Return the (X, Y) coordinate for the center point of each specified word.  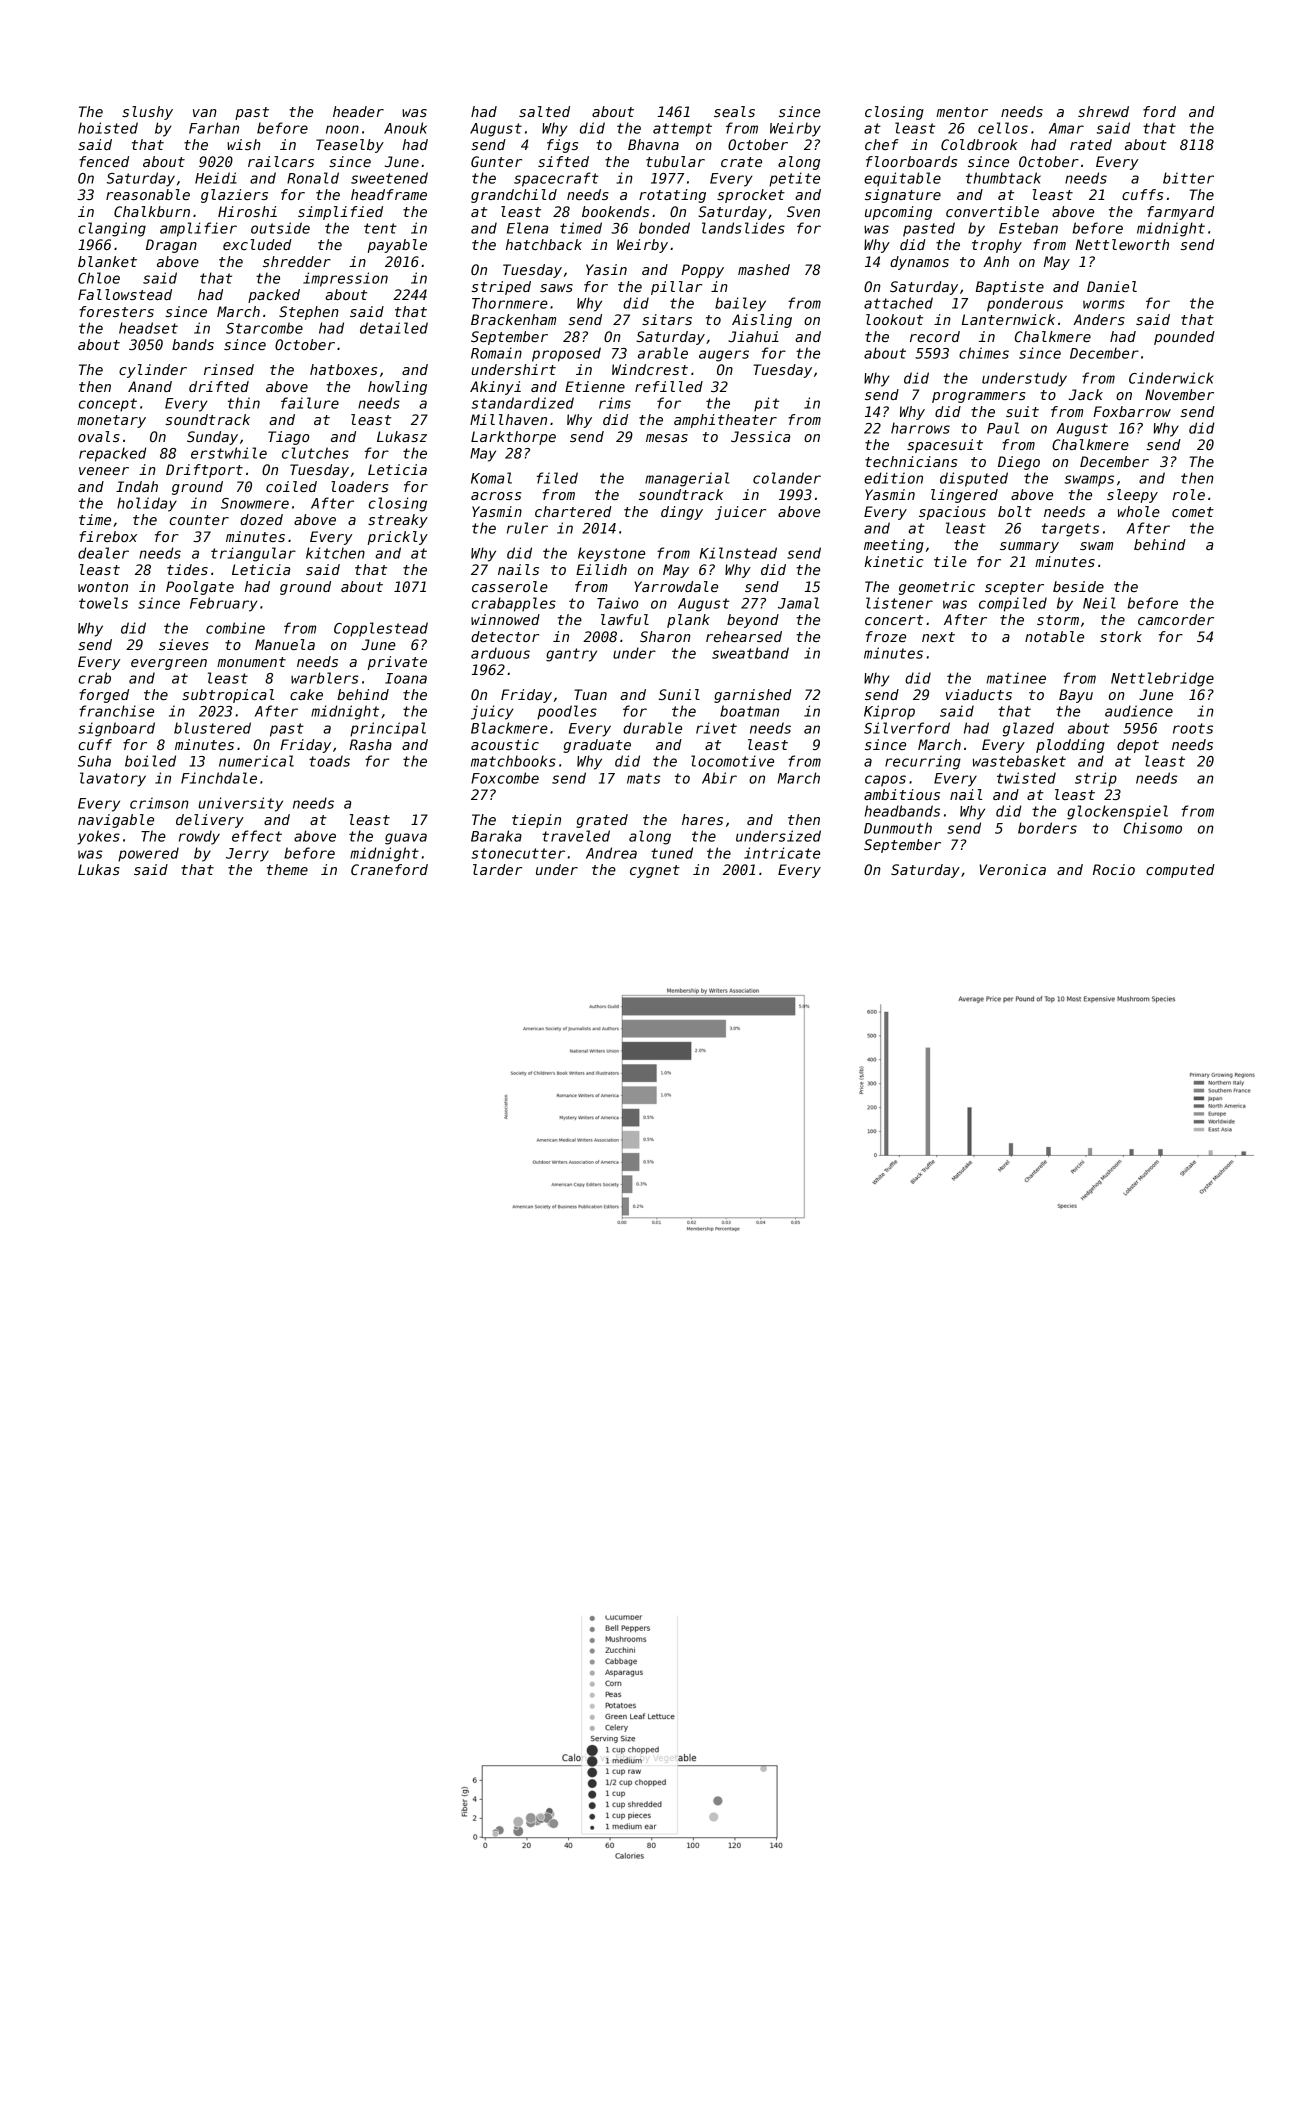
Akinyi (495, 388)
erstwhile (229, 453)
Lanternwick (1008, 319)
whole (1139, 511)
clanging (112, 229)
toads (329, 761)
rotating (672, 196)
